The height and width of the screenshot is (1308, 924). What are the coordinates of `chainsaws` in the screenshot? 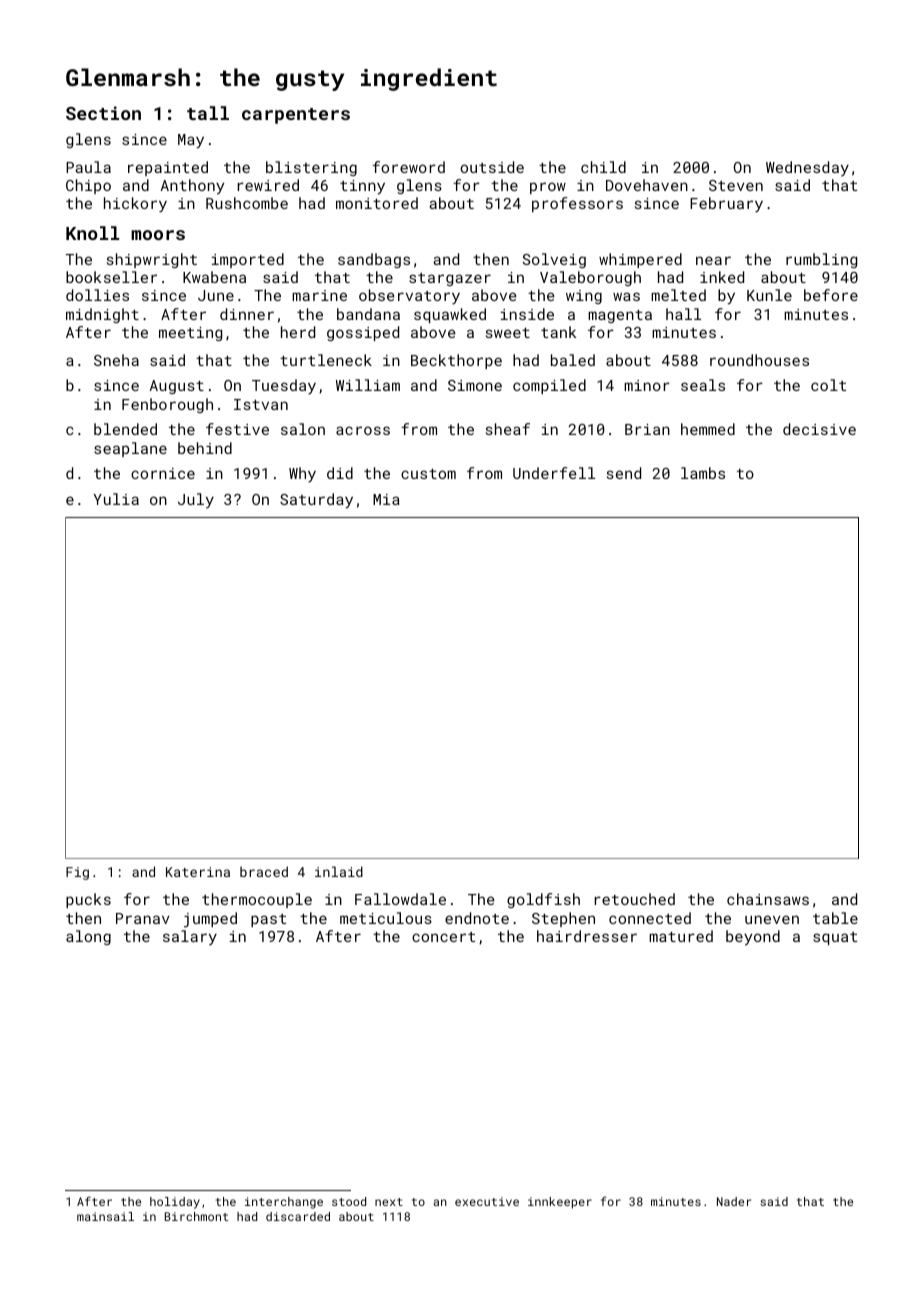 It's located at (768, 899).
